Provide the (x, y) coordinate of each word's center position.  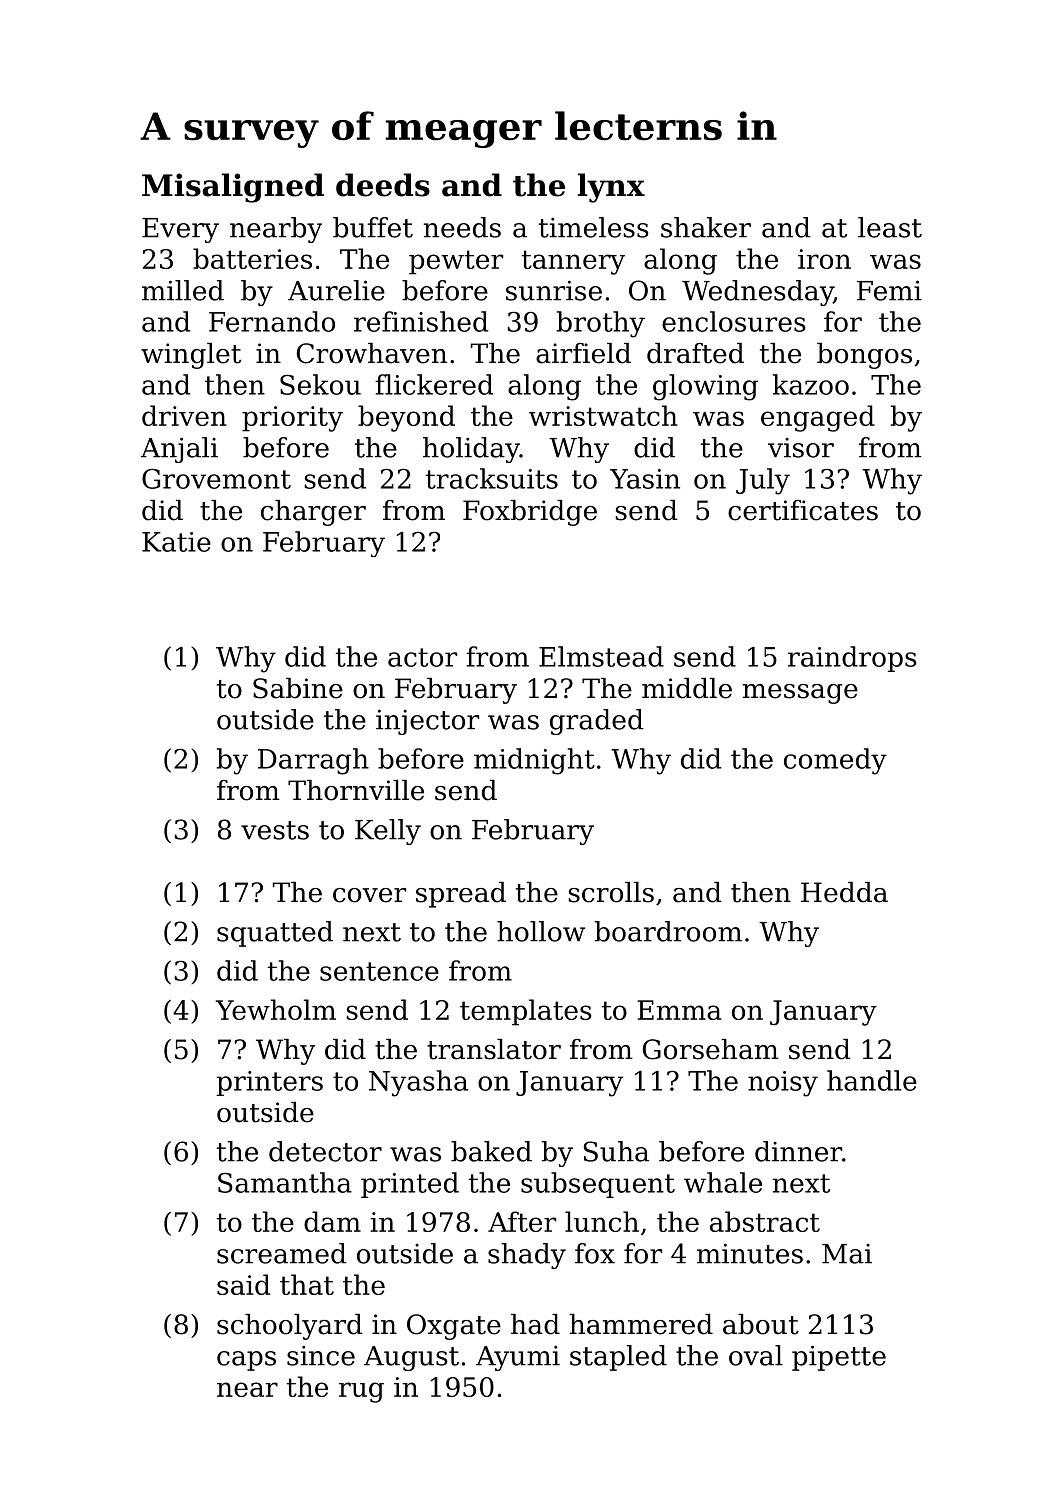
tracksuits (492, 478)
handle (872, 1080)
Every (180, 230)
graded (597, 722)
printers (270, 1083)
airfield (583, 353)
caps (246, 1361)
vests (275, 830)
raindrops (852, 659)
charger (313, 513)
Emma (680, 1010)
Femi (889, 290)
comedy (835, 761)
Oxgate (454, 1327)
